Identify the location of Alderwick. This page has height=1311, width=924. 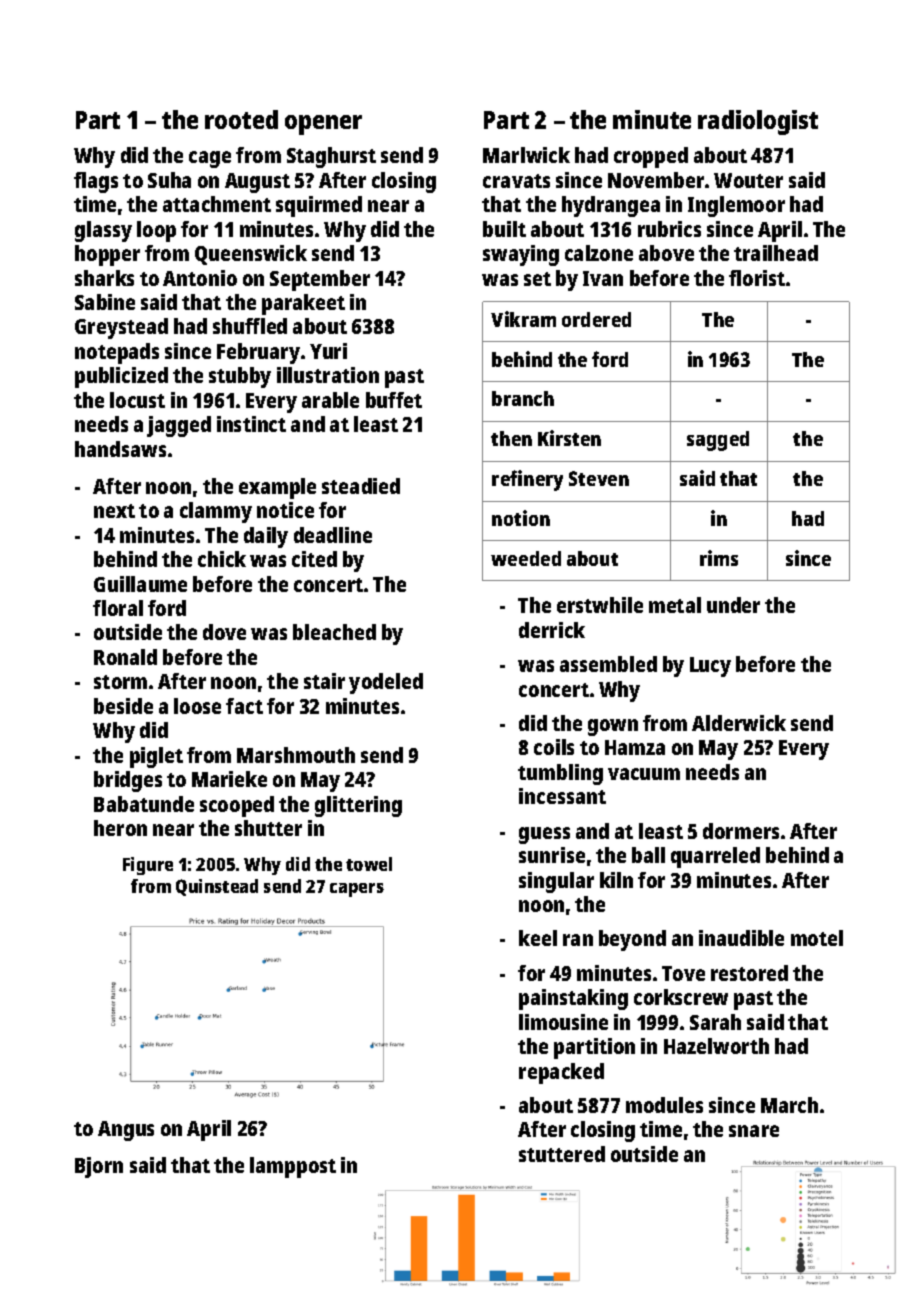
(739, 723).
